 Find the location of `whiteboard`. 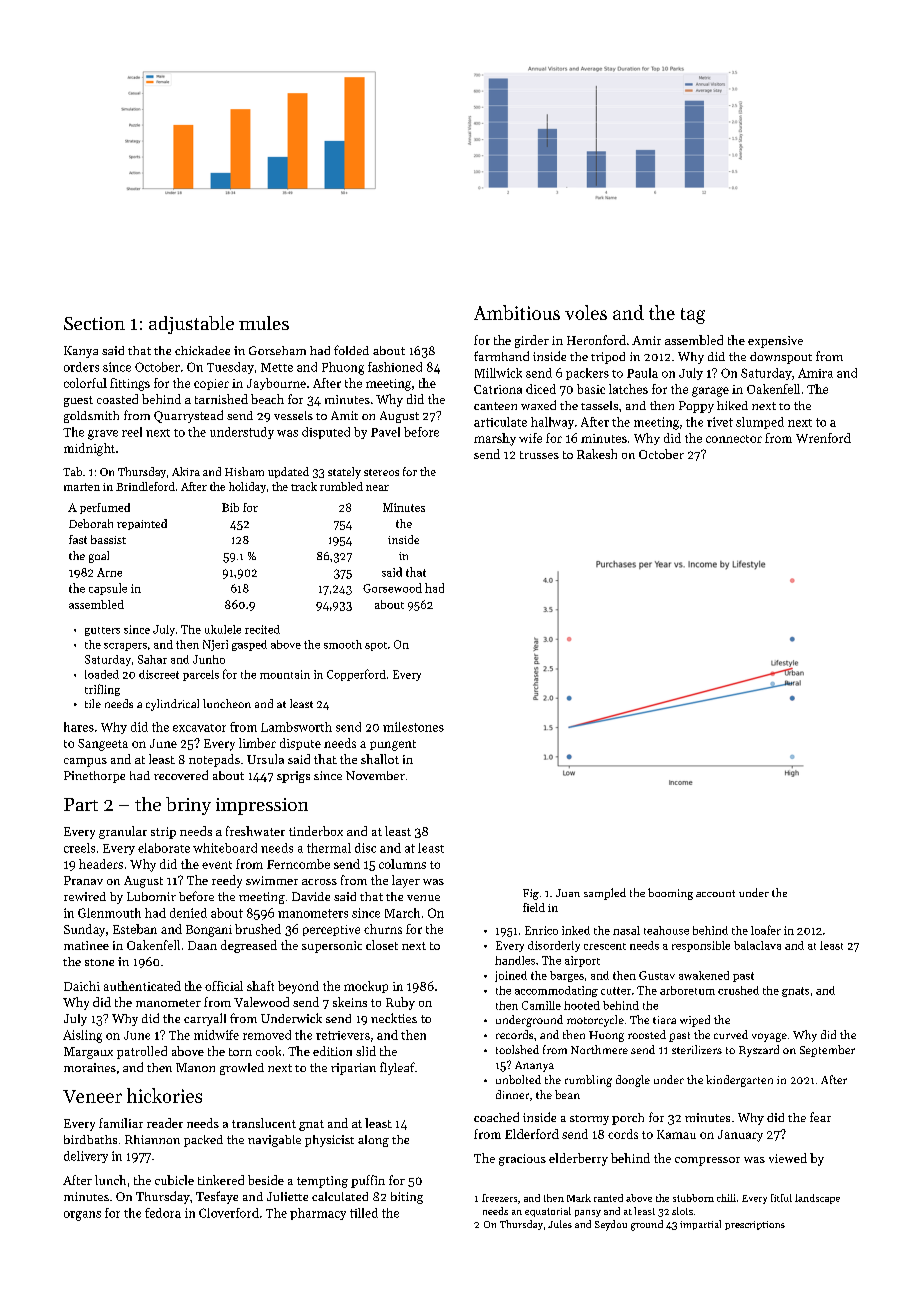

whiteboard is located at coordinates (225, 848).
